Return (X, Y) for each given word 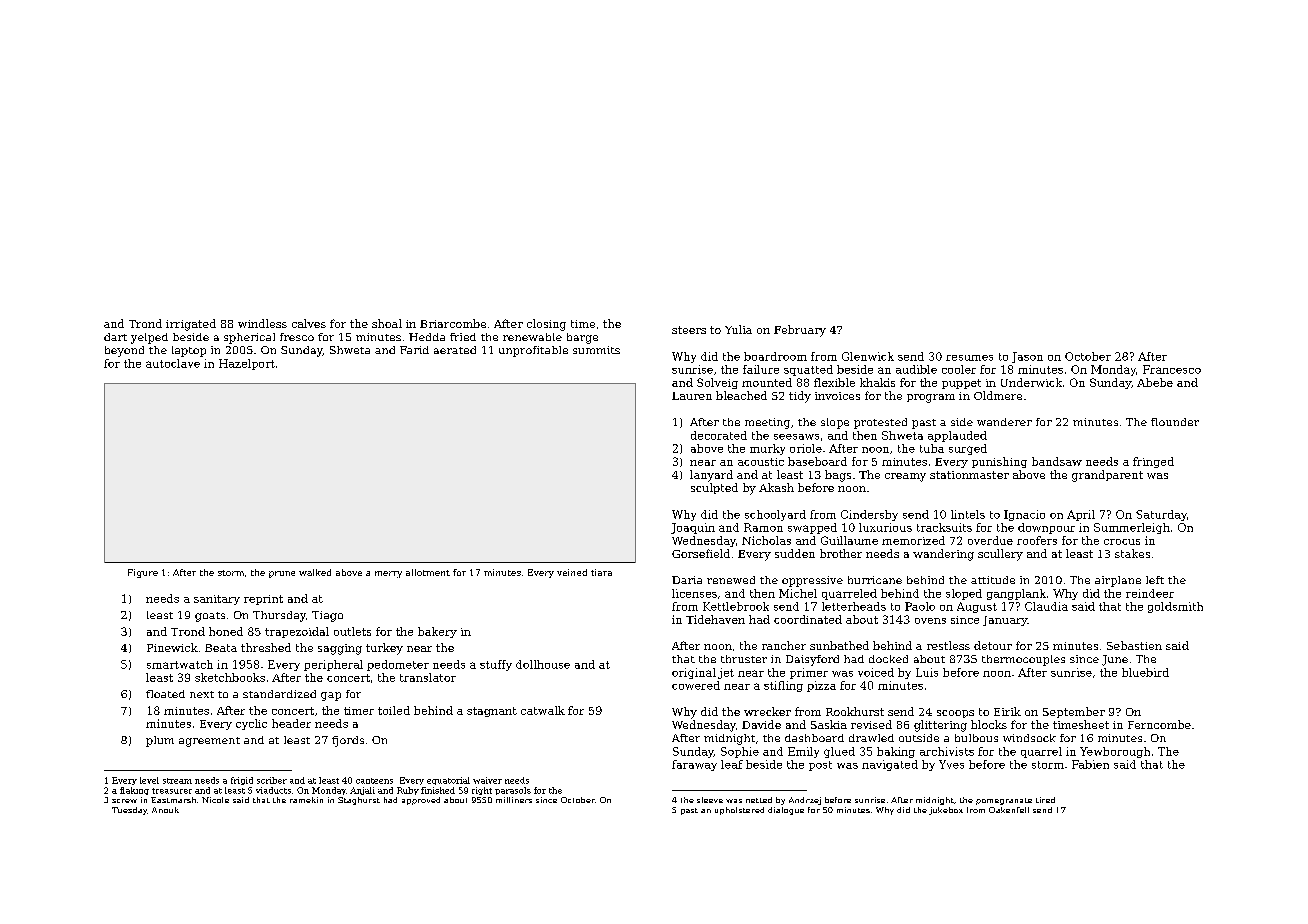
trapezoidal (297, 632)
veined (572, 572)
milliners (514, 800)
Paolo (920, 606)
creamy (905, 477)
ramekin (306, 800)
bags (838, 476)
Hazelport (247, 364)
